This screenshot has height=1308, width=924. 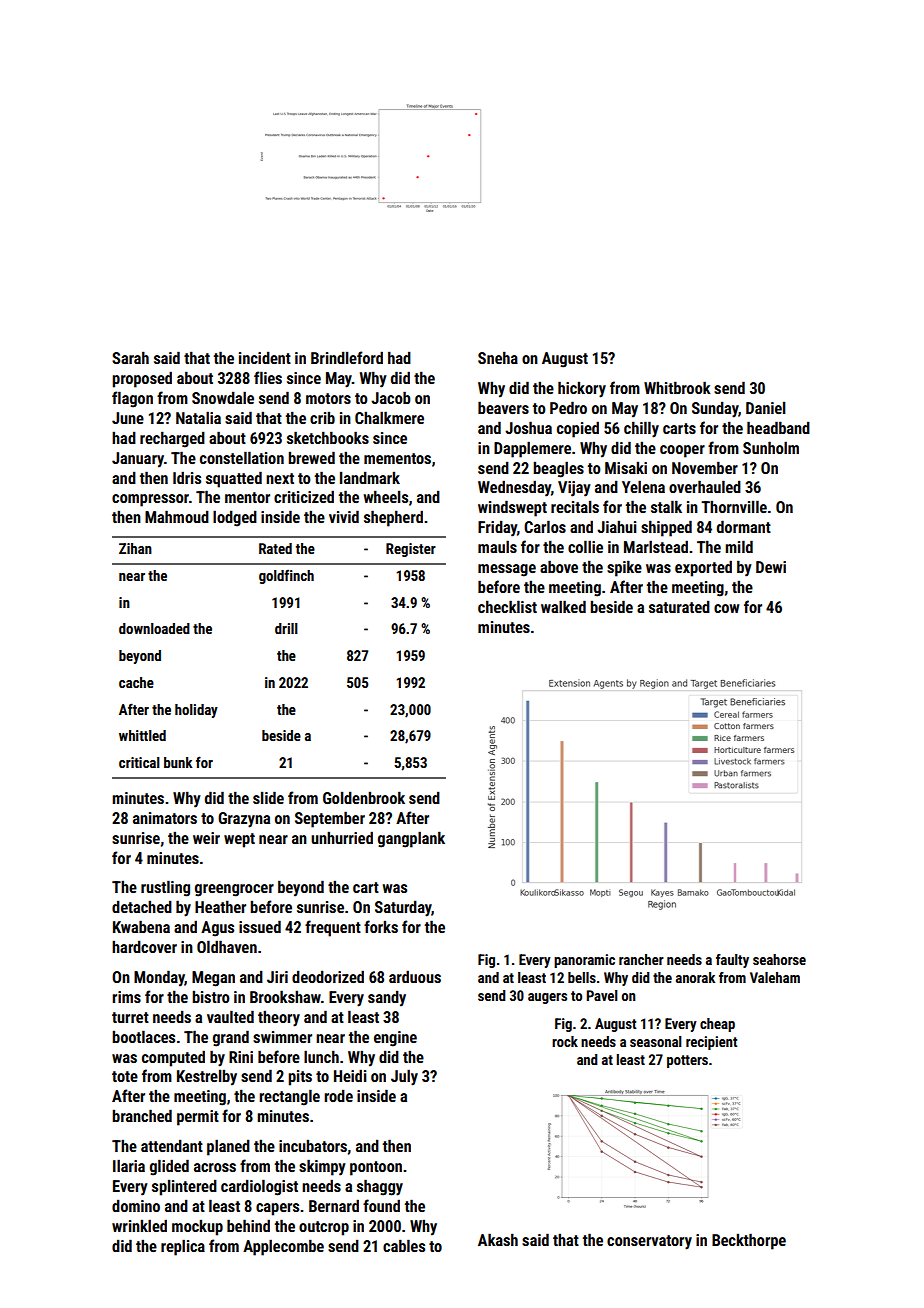 What do you see at coordinates (283, 1247) in the screenshot?
I see `Applecombe` at bounding box center [283, 1247].
